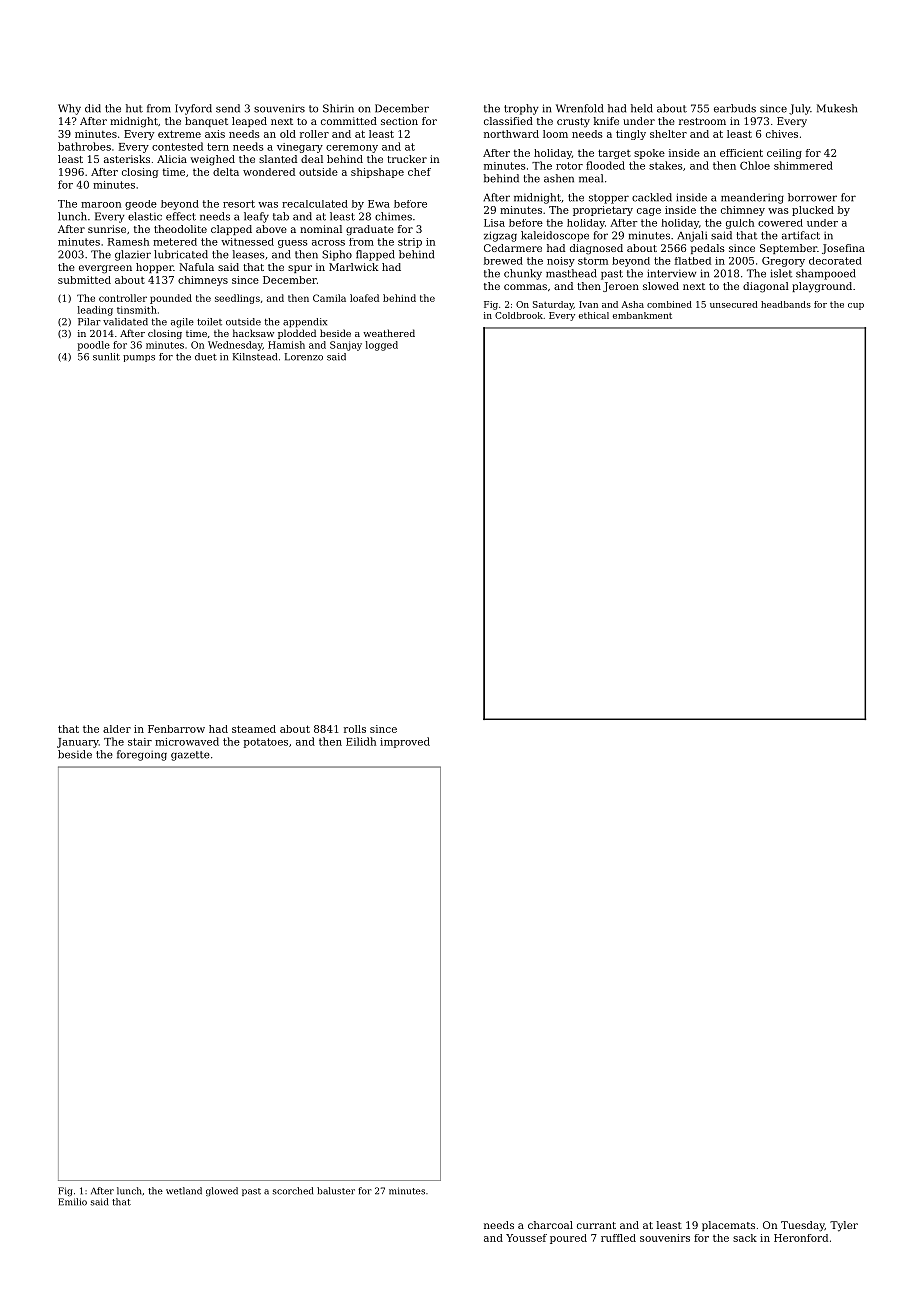 This document has width=924, height=1308. Describe the element at coordinates (419, 172) in the document. I see `chef` at that location.
